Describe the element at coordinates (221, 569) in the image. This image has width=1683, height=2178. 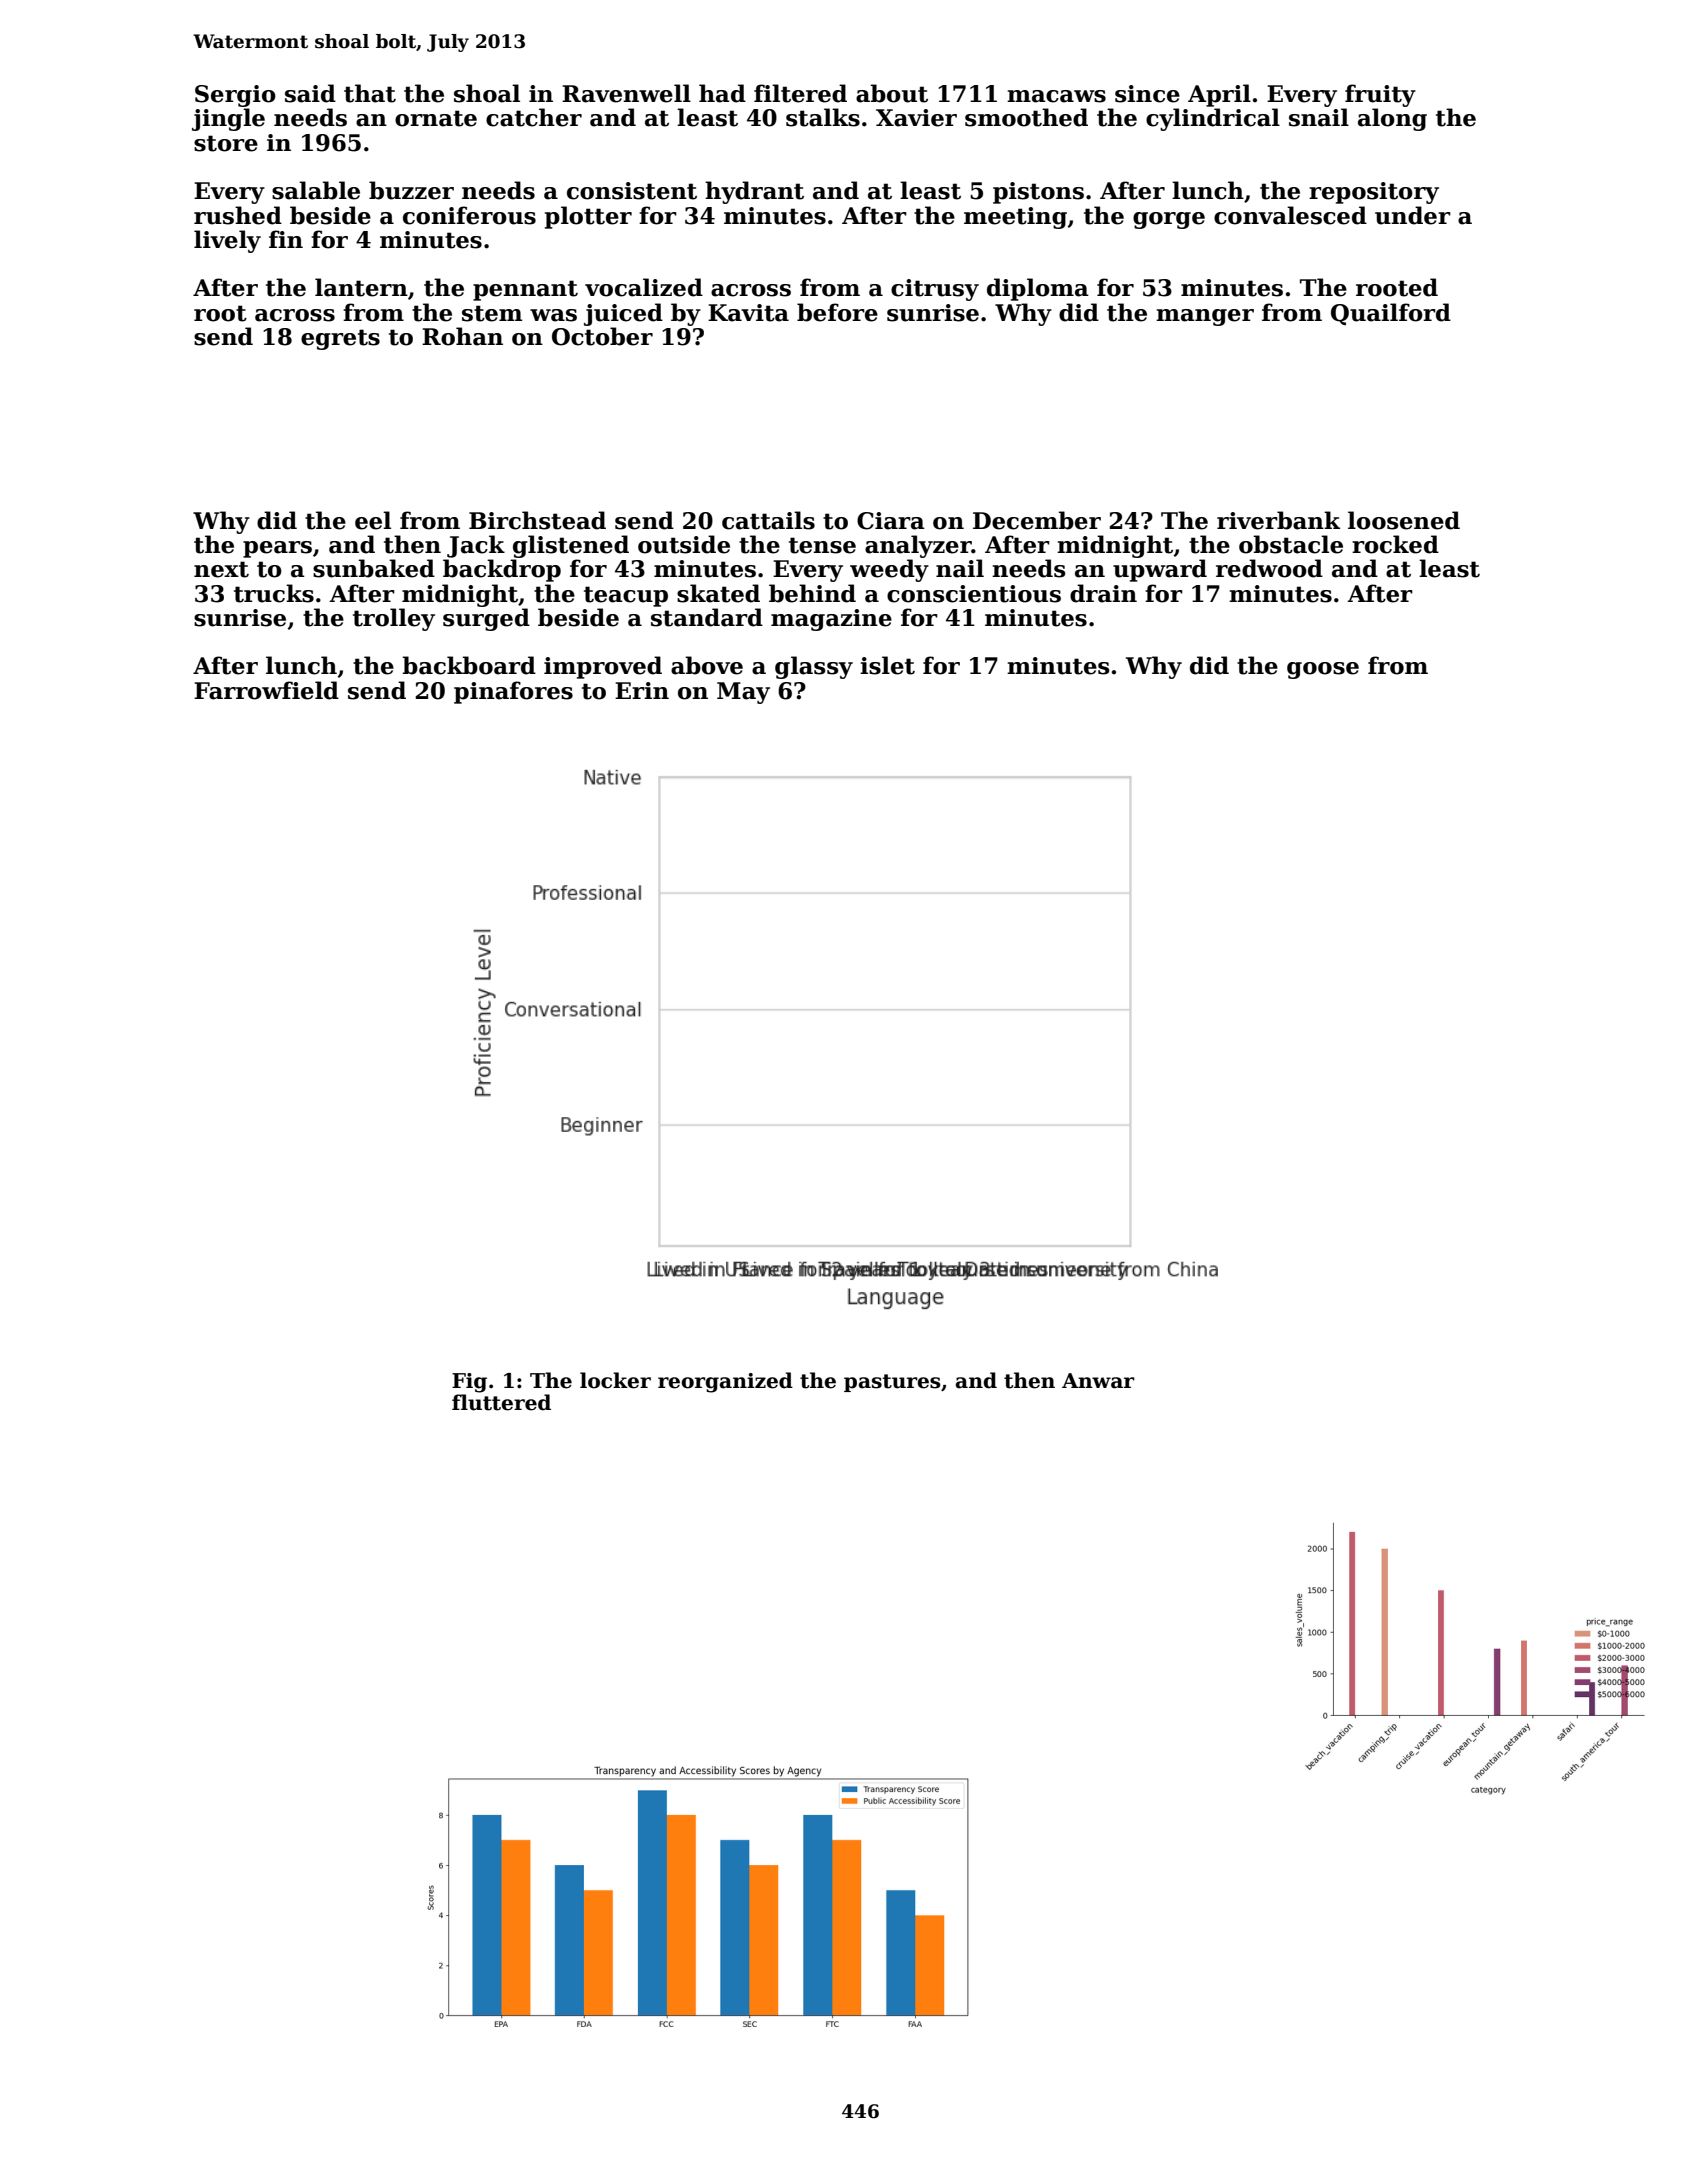
I see `next` at that location.
